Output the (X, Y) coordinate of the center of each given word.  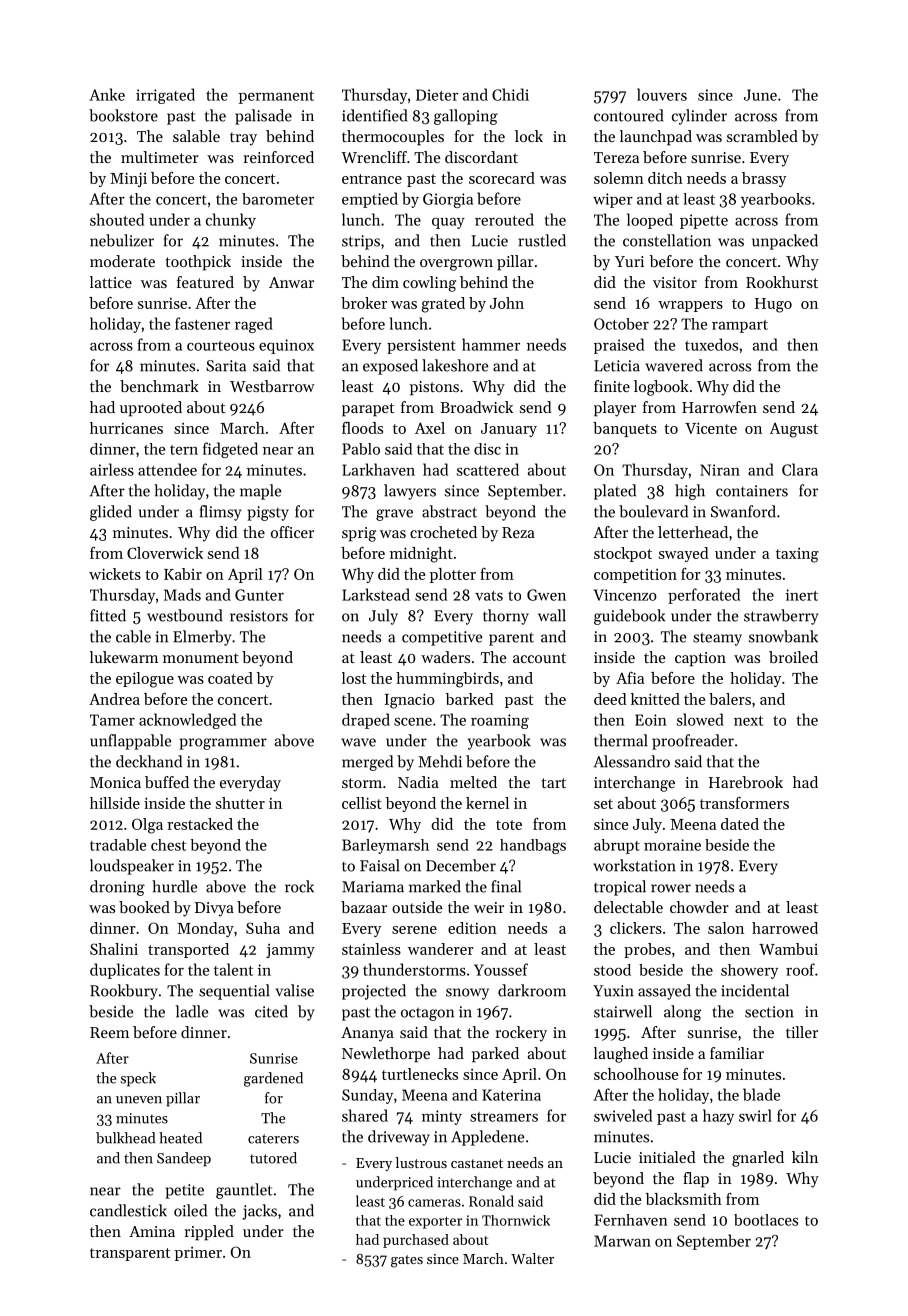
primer (198, 1254)
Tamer (112, 720)
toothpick (198, 263)
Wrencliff (374, 157)
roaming (500, 721)
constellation (667, 240)
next (748, 721)
